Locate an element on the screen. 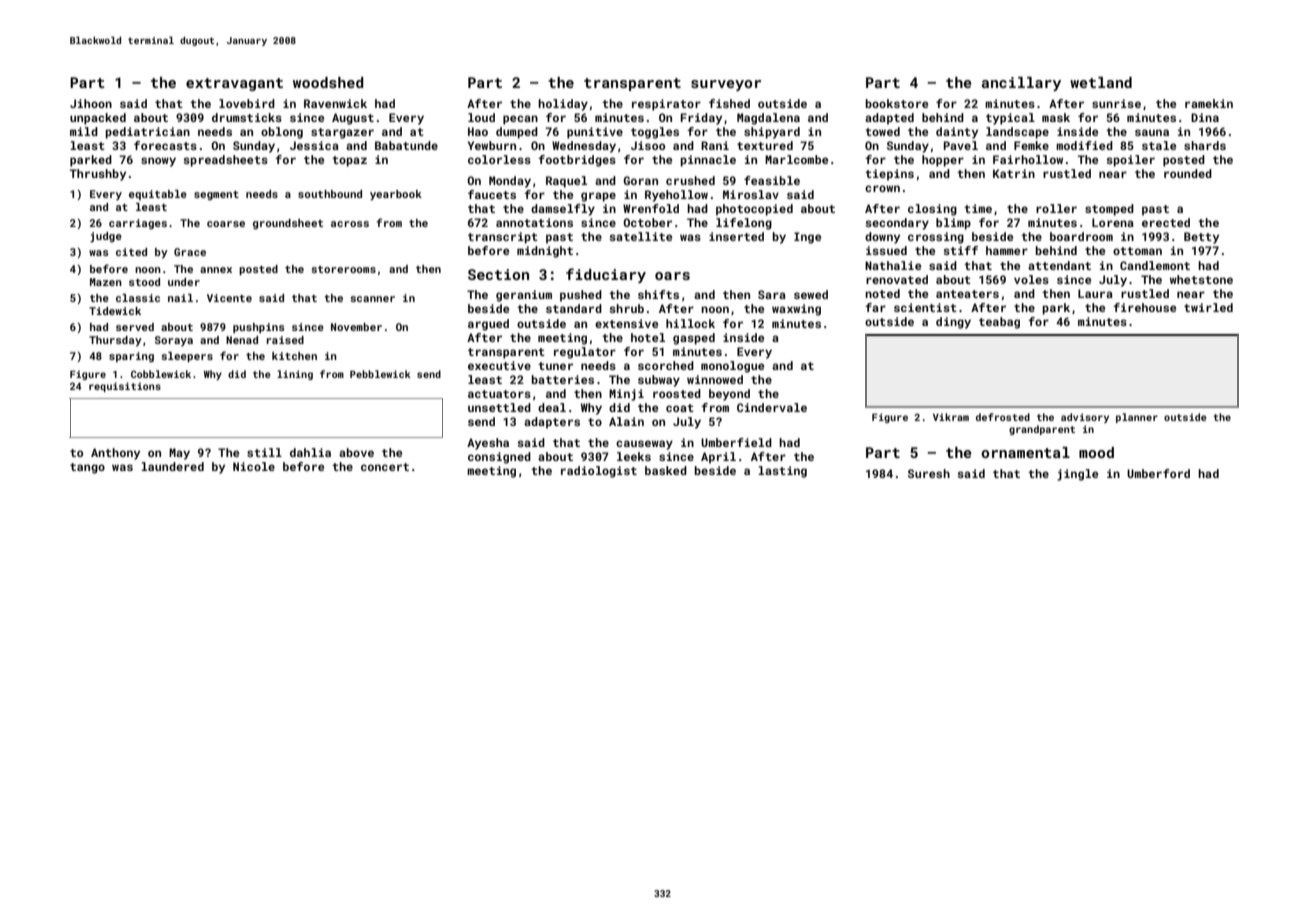 Image resolution: width=1308 pixels, height=924 pixels. Pavel is located at coordinates (961, 145).
